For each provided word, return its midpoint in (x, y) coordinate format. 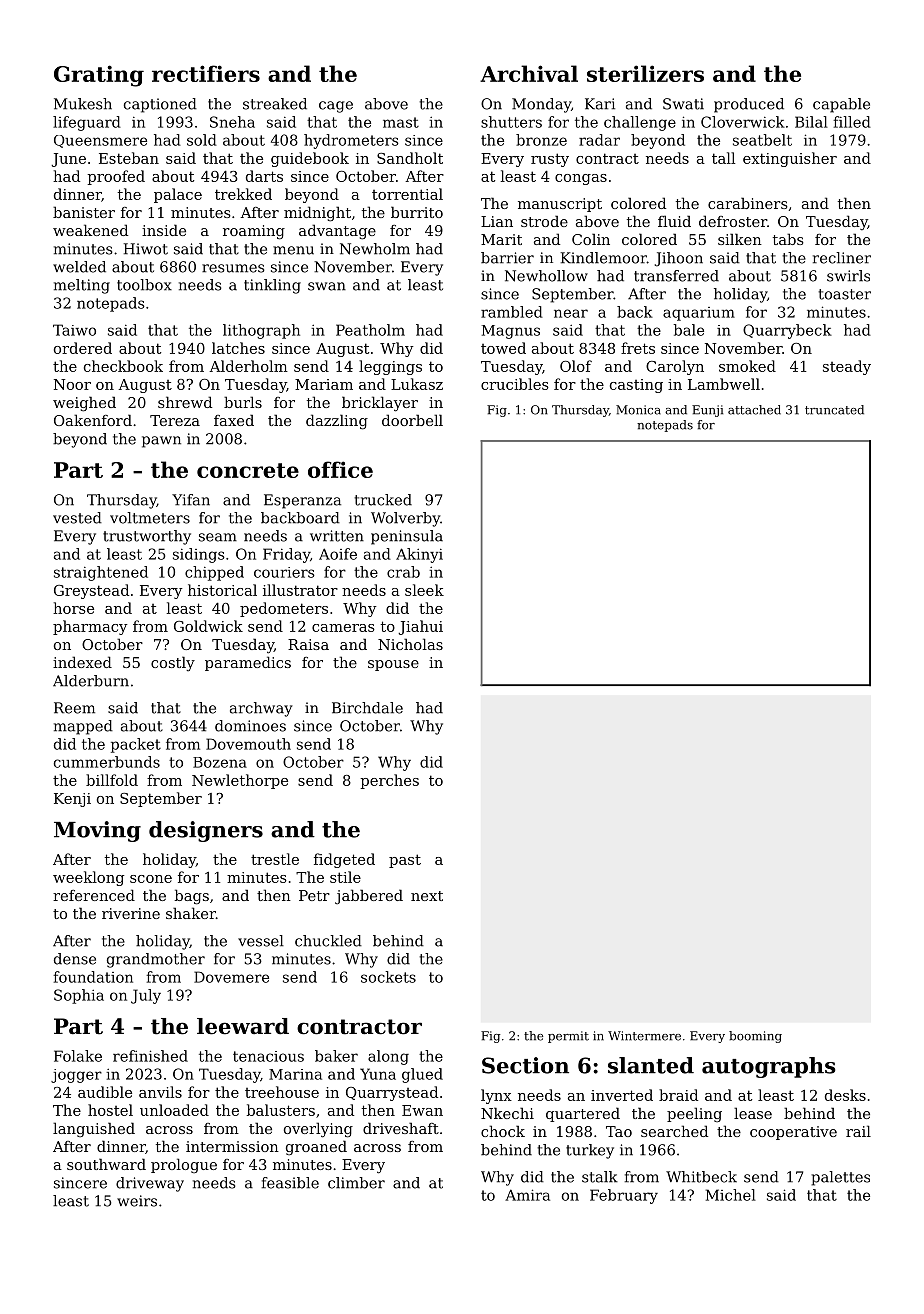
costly (173, 664)
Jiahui (420, 627)
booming (755, 1037)
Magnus (511, 332)
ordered (83, 348)
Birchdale (367, 708)
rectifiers (206, 73)
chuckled (328, 941)
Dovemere (231, 977)
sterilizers (645, 73)
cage (336, 107)
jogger (76, 1076)
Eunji (707, 411)
